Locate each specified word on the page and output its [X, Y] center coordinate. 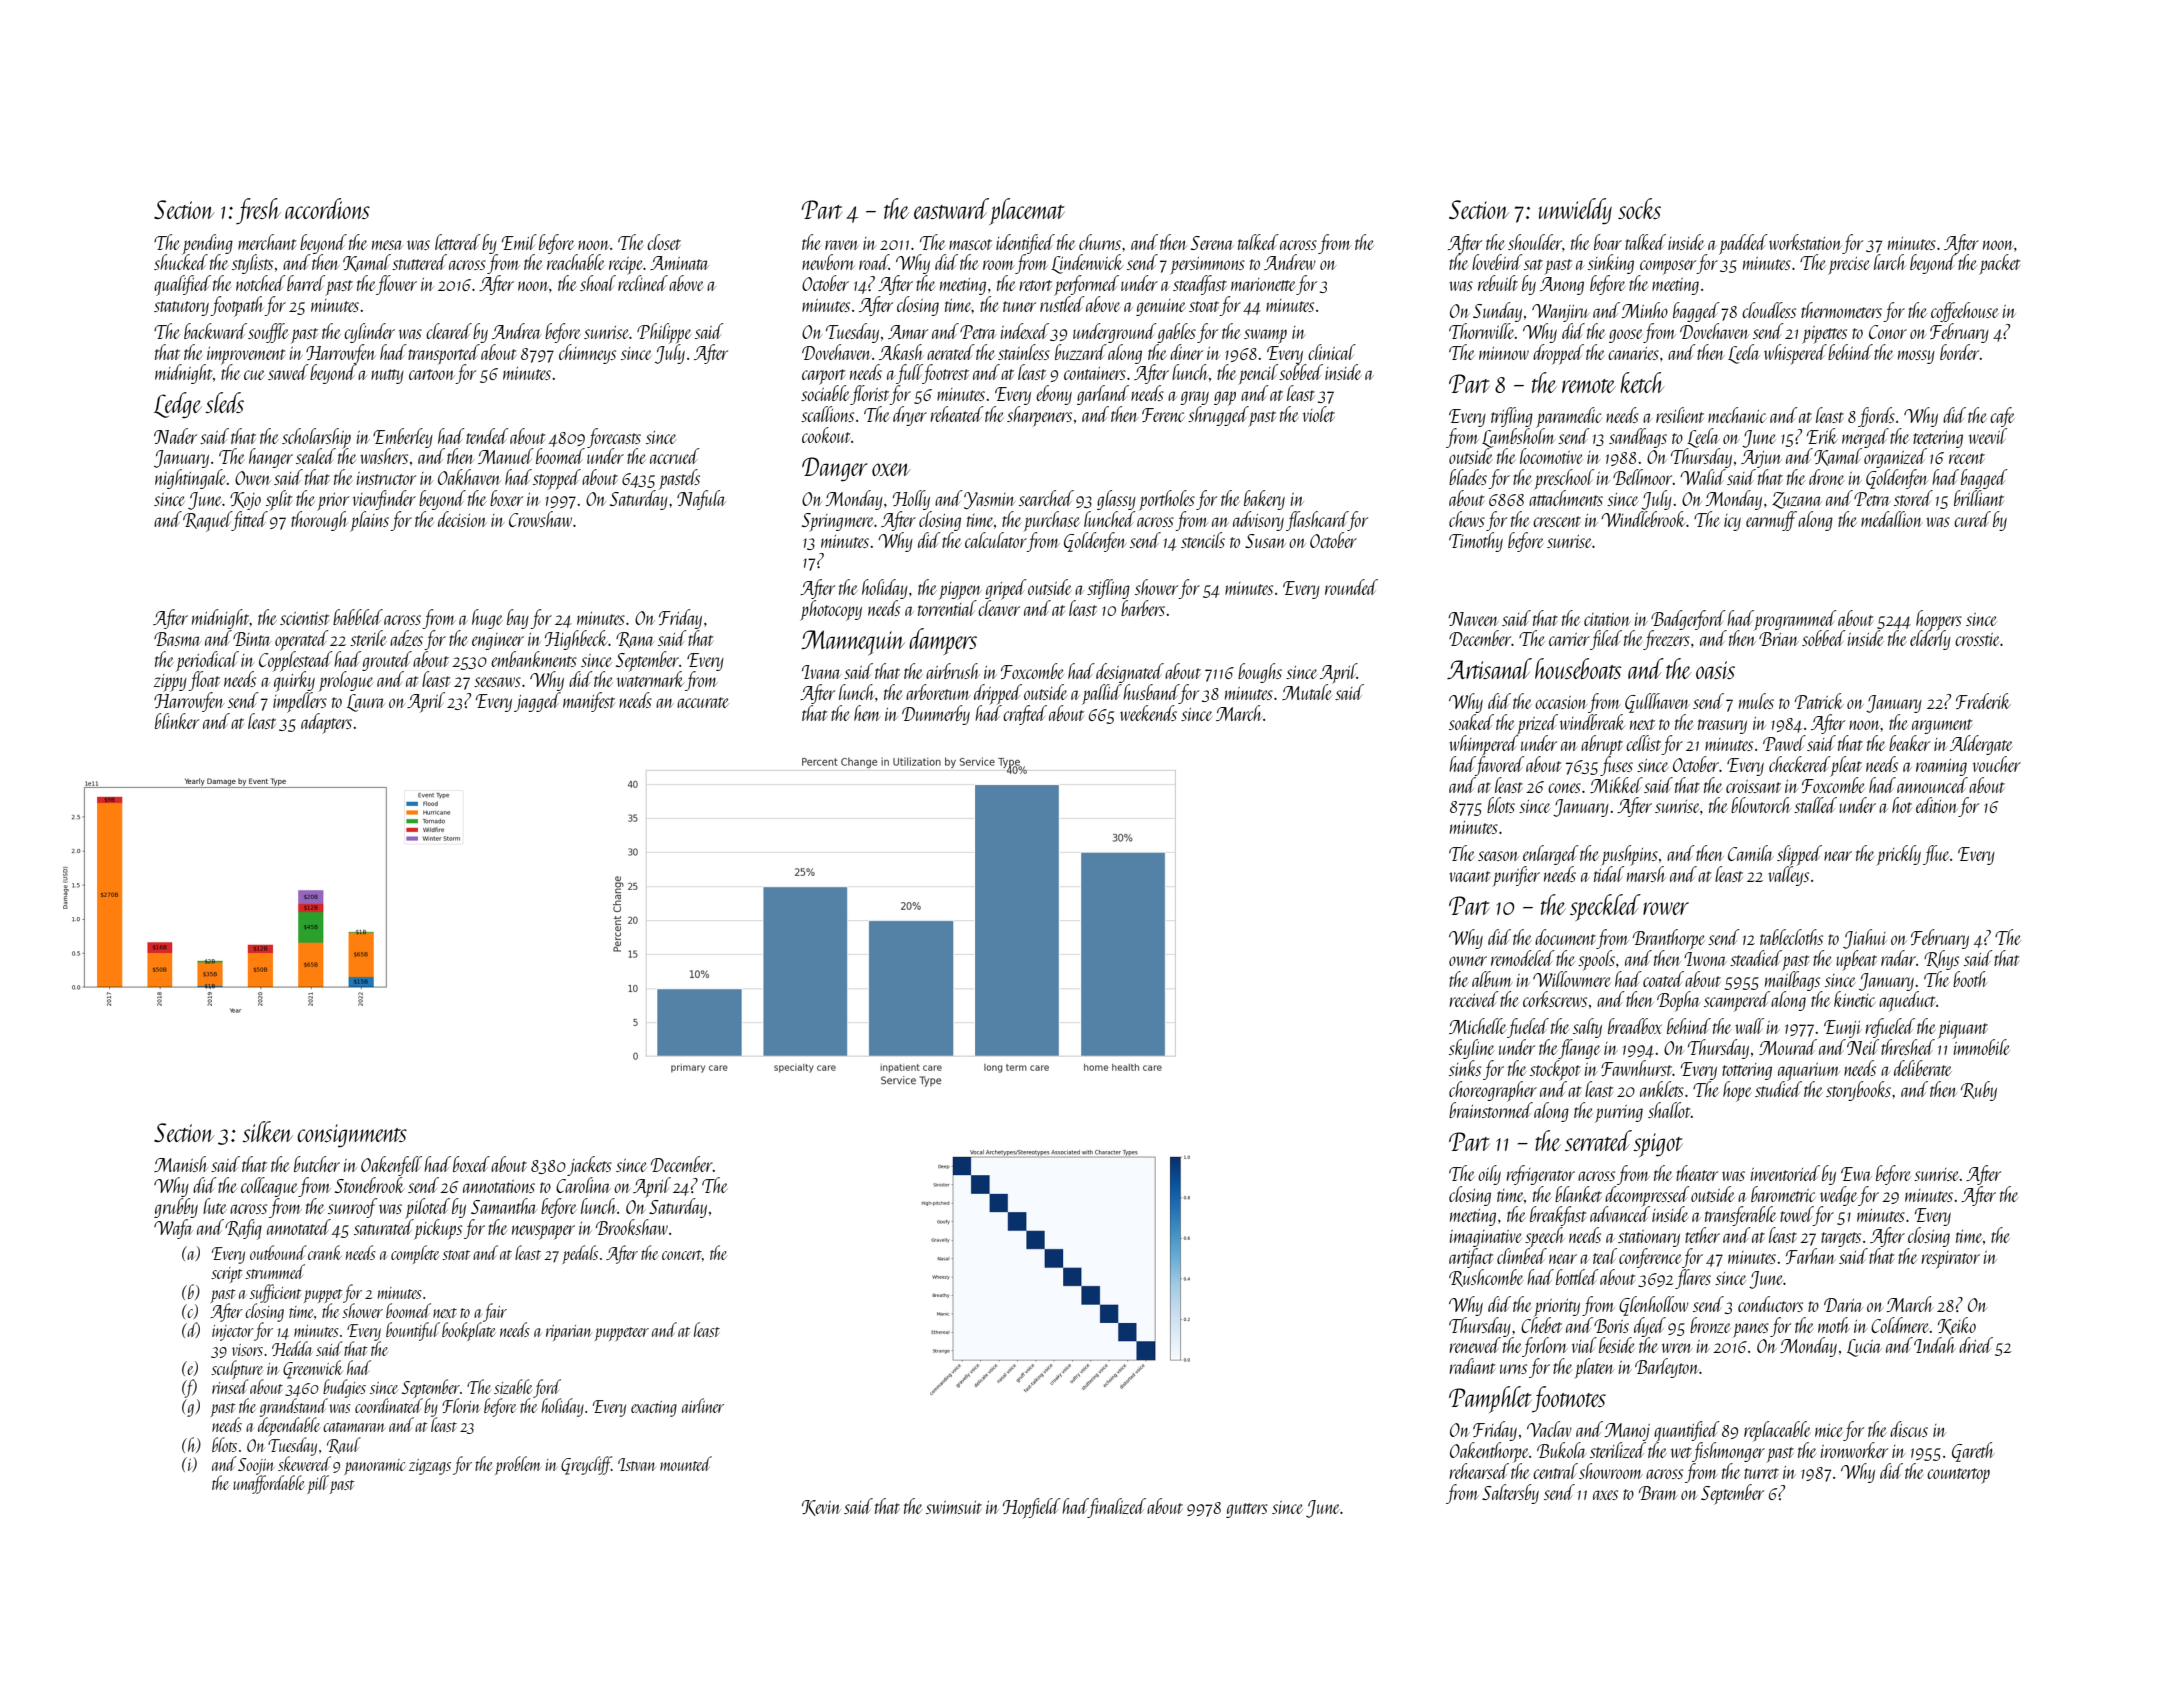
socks [1639, 208]
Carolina [583, 1185]
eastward [951, 208]
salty [1587, 1028]
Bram [1658, 1493]
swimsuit [954, 1507]
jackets [589, 1166]
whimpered [1484, 745]
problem [518, 1465]
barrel [306, 283]
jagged [537, 702]
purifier [1516, 876]
